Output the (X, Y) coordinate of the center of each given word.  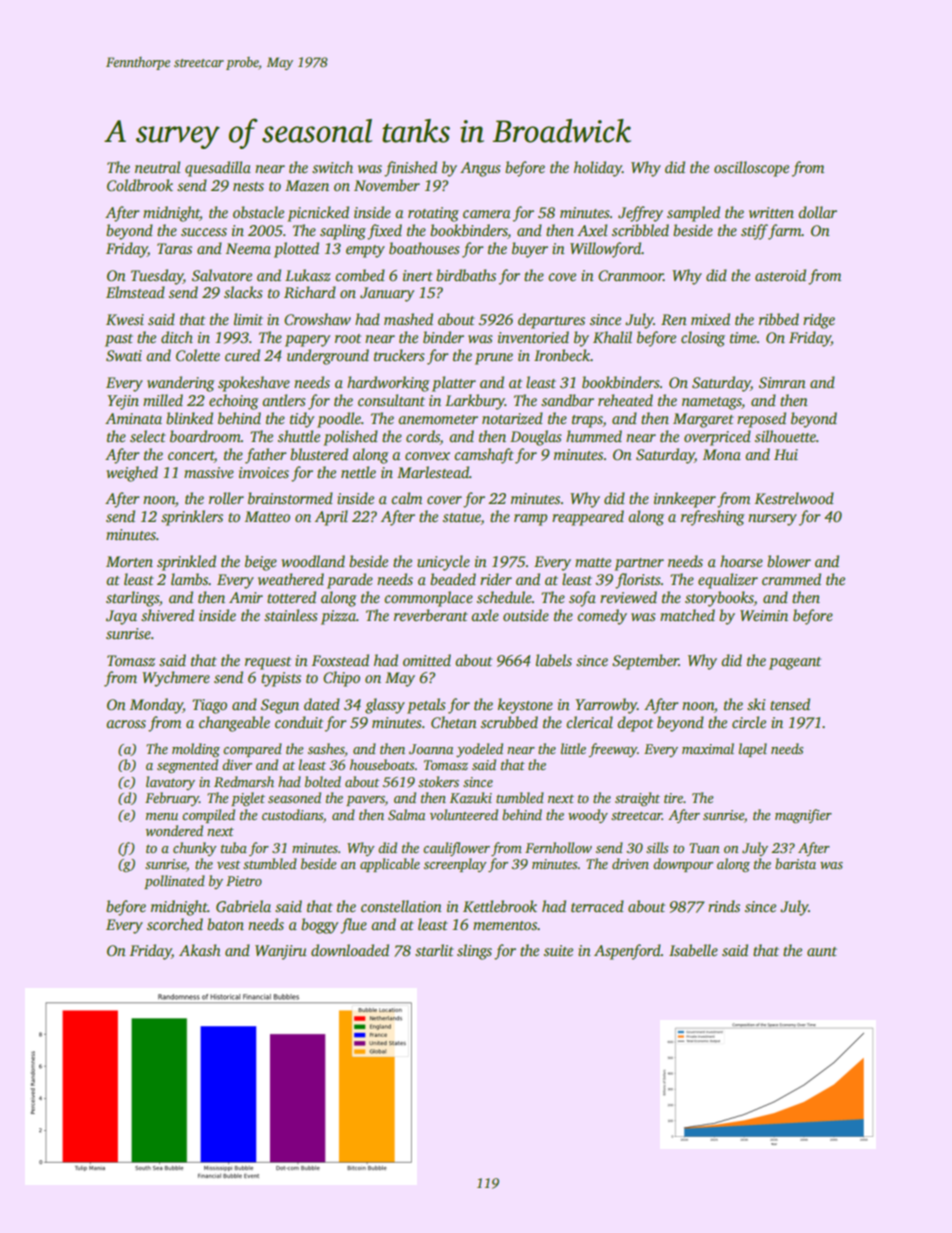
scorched (175, 924)
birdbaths (466, 275)
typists (281, 679)
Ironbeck (562, 355)
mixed (710, 319)
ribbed (779, 319)
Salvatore (222, 275)
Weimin (764, 615)
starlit (434, 950)
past (119, 340)
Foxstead (340, 660)
